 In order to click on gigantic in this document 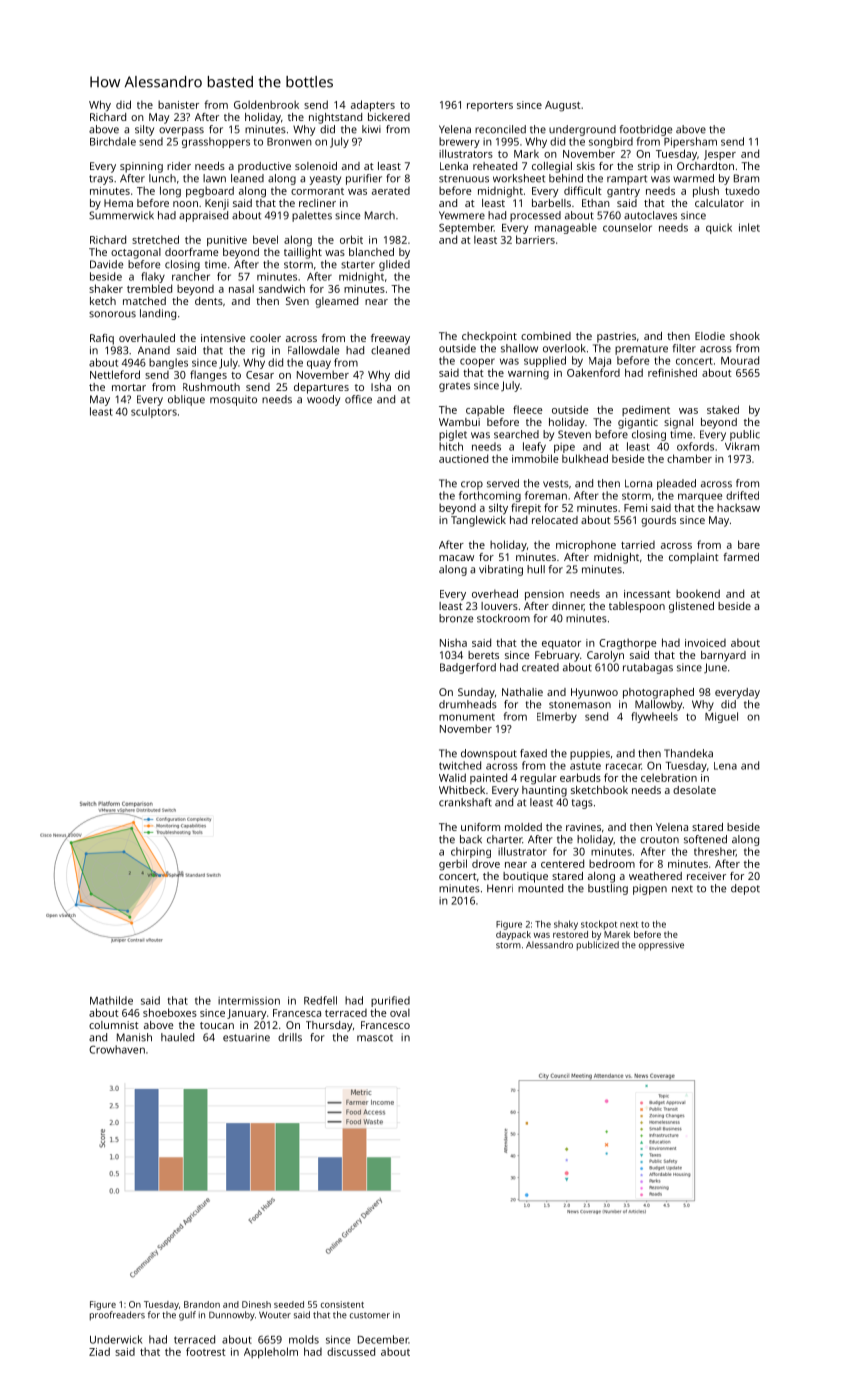, I will do `click(638, 423)`.
